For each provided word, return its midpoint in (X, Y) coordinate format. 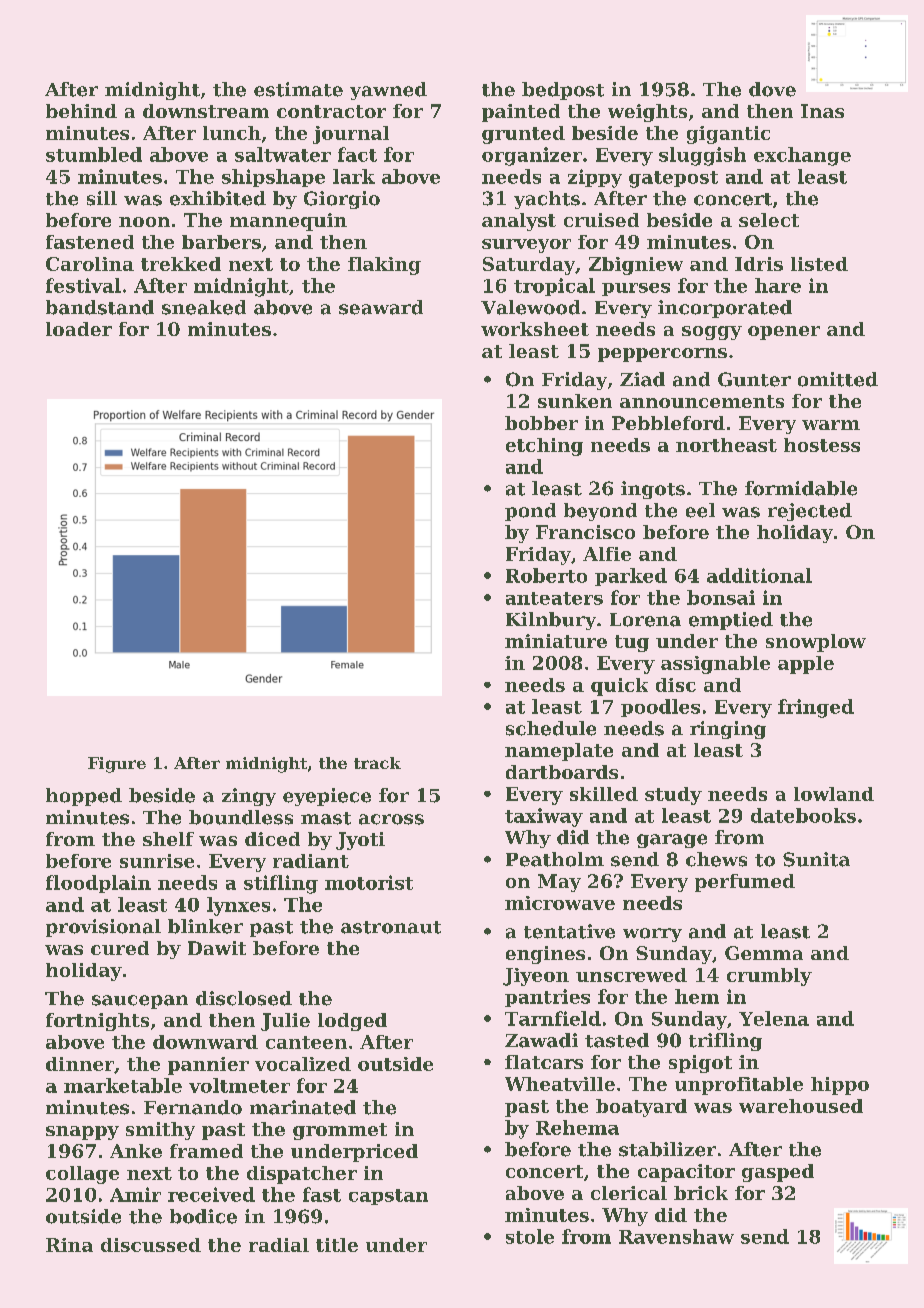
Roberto (546, 575)
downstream (206, 111)
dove (772, 89)
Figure (117, 765)
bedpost (563, 91)
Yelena (774, 1018)
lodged (352, 1022)
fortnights (97, 1022)
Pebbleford (668, 423)
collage (82, 1175)
